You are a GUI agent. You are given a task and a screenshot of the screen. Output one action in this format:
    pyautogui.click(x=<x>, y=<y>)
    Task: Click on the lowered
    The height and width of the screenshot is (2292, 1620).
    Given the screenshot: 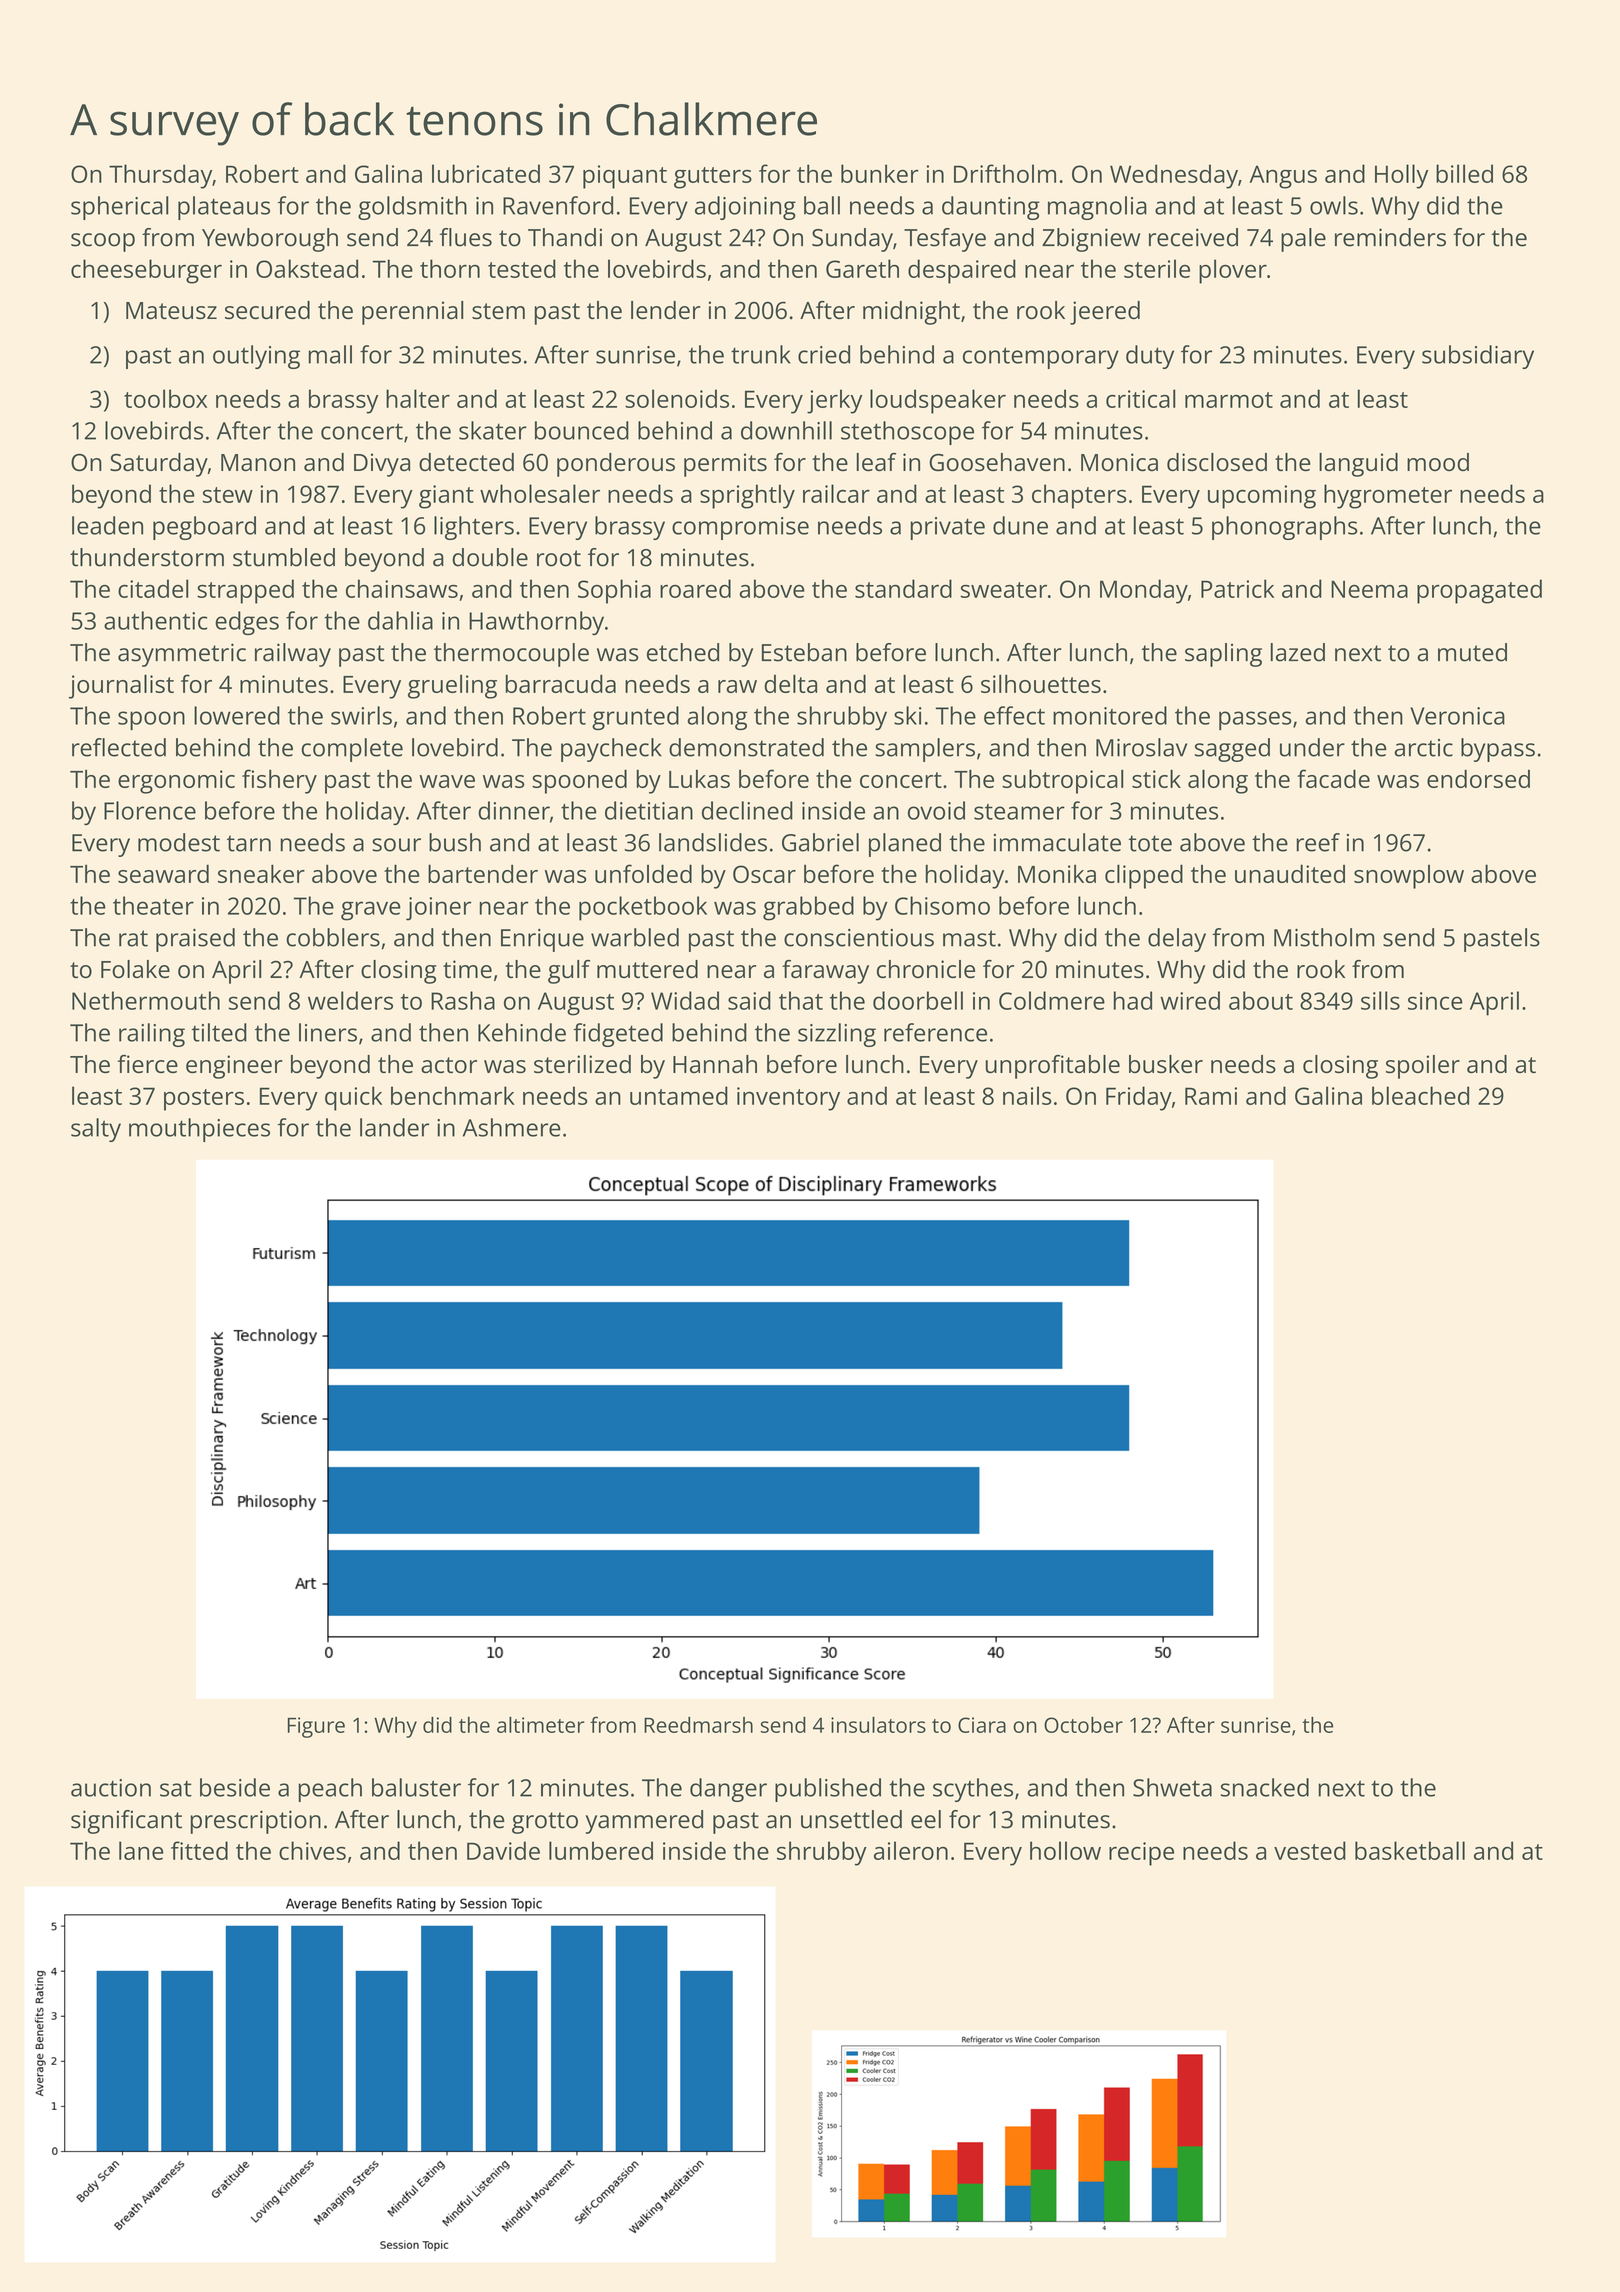 What is the action you would take?
    pyautogui.click(x=237, y=715)
